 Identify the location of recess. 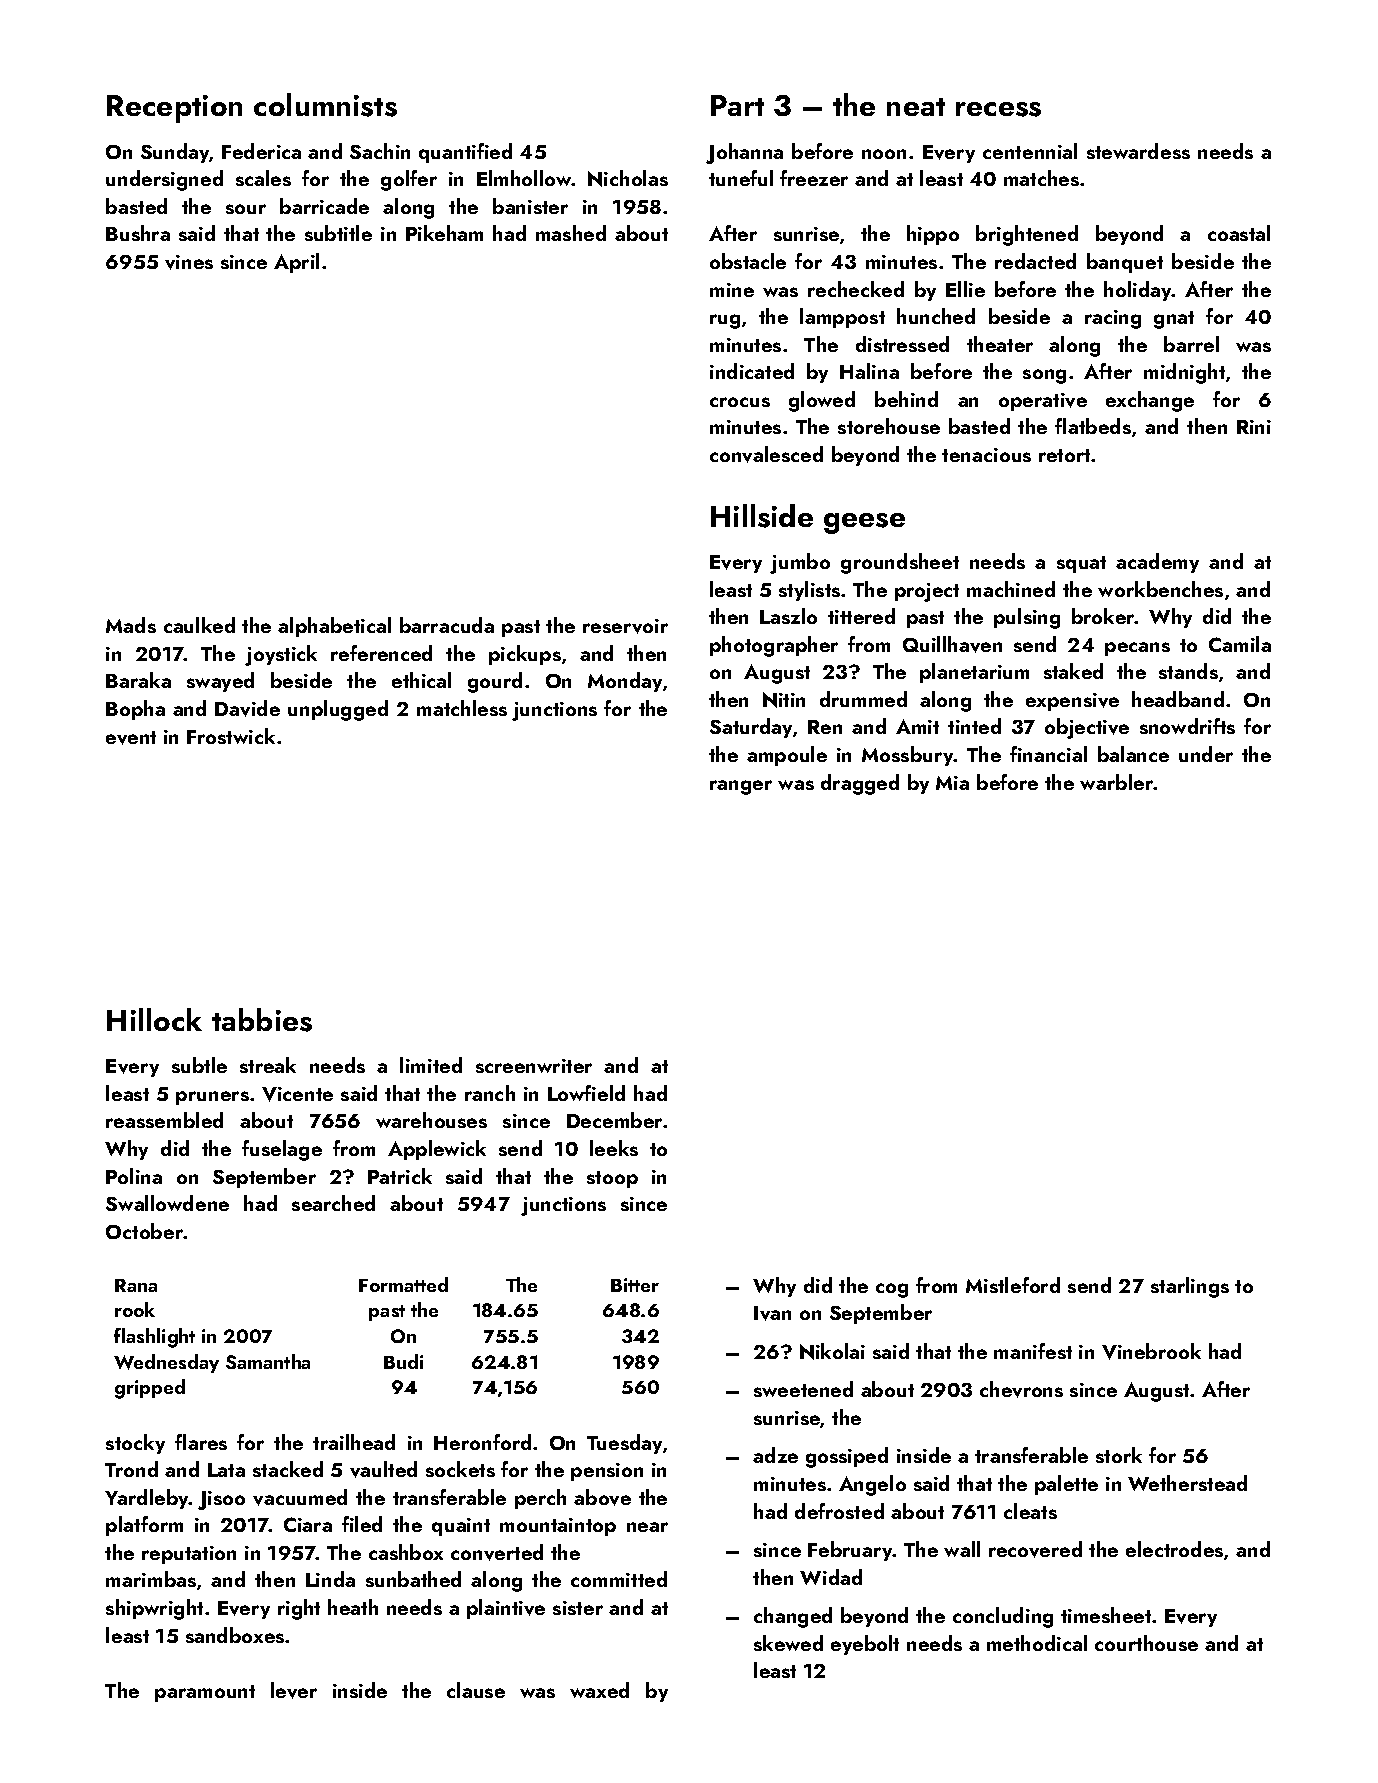
(998, 109).
